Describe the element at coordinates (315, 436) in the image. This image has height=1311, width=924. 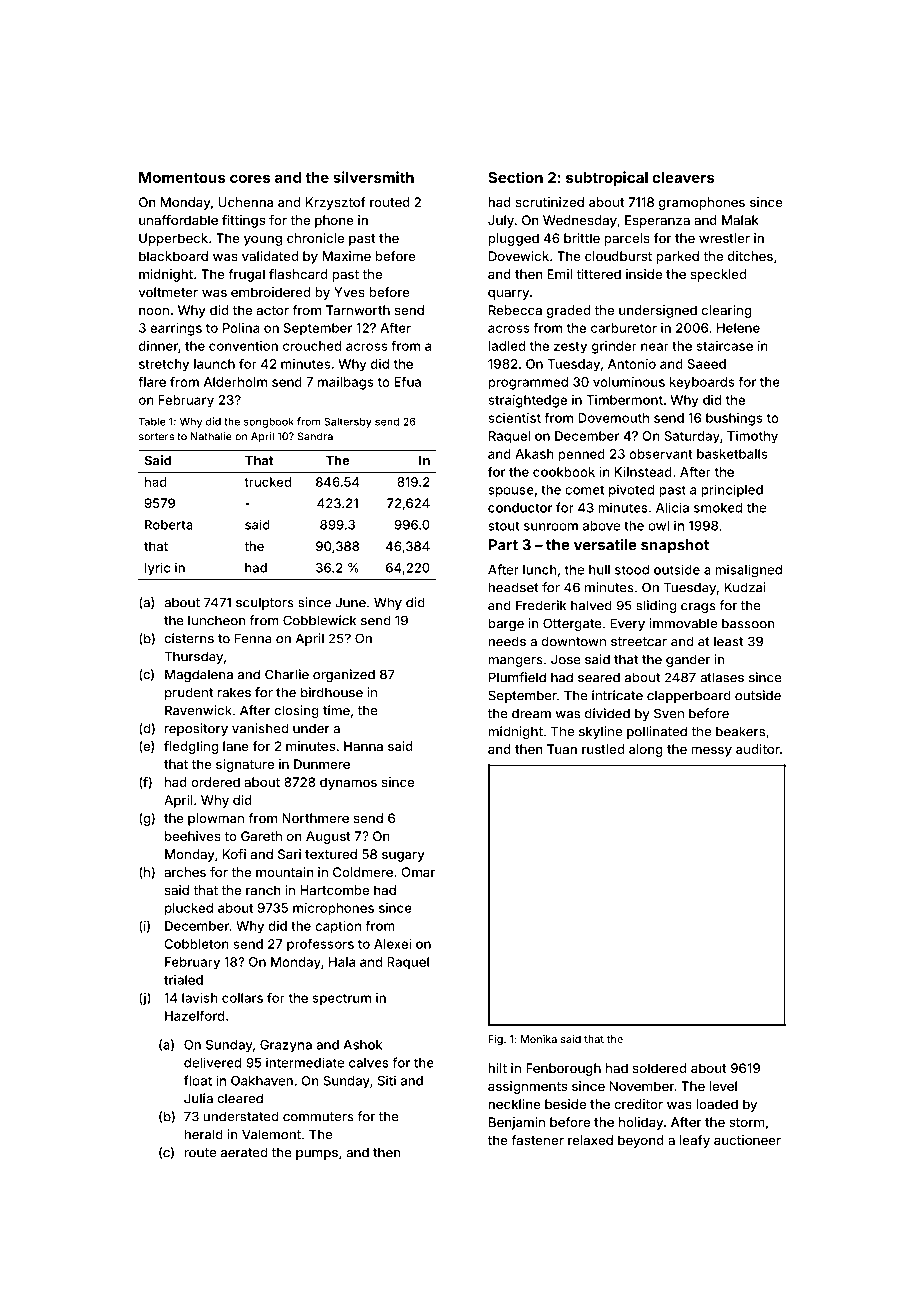
I see `Sandra` at that location.
